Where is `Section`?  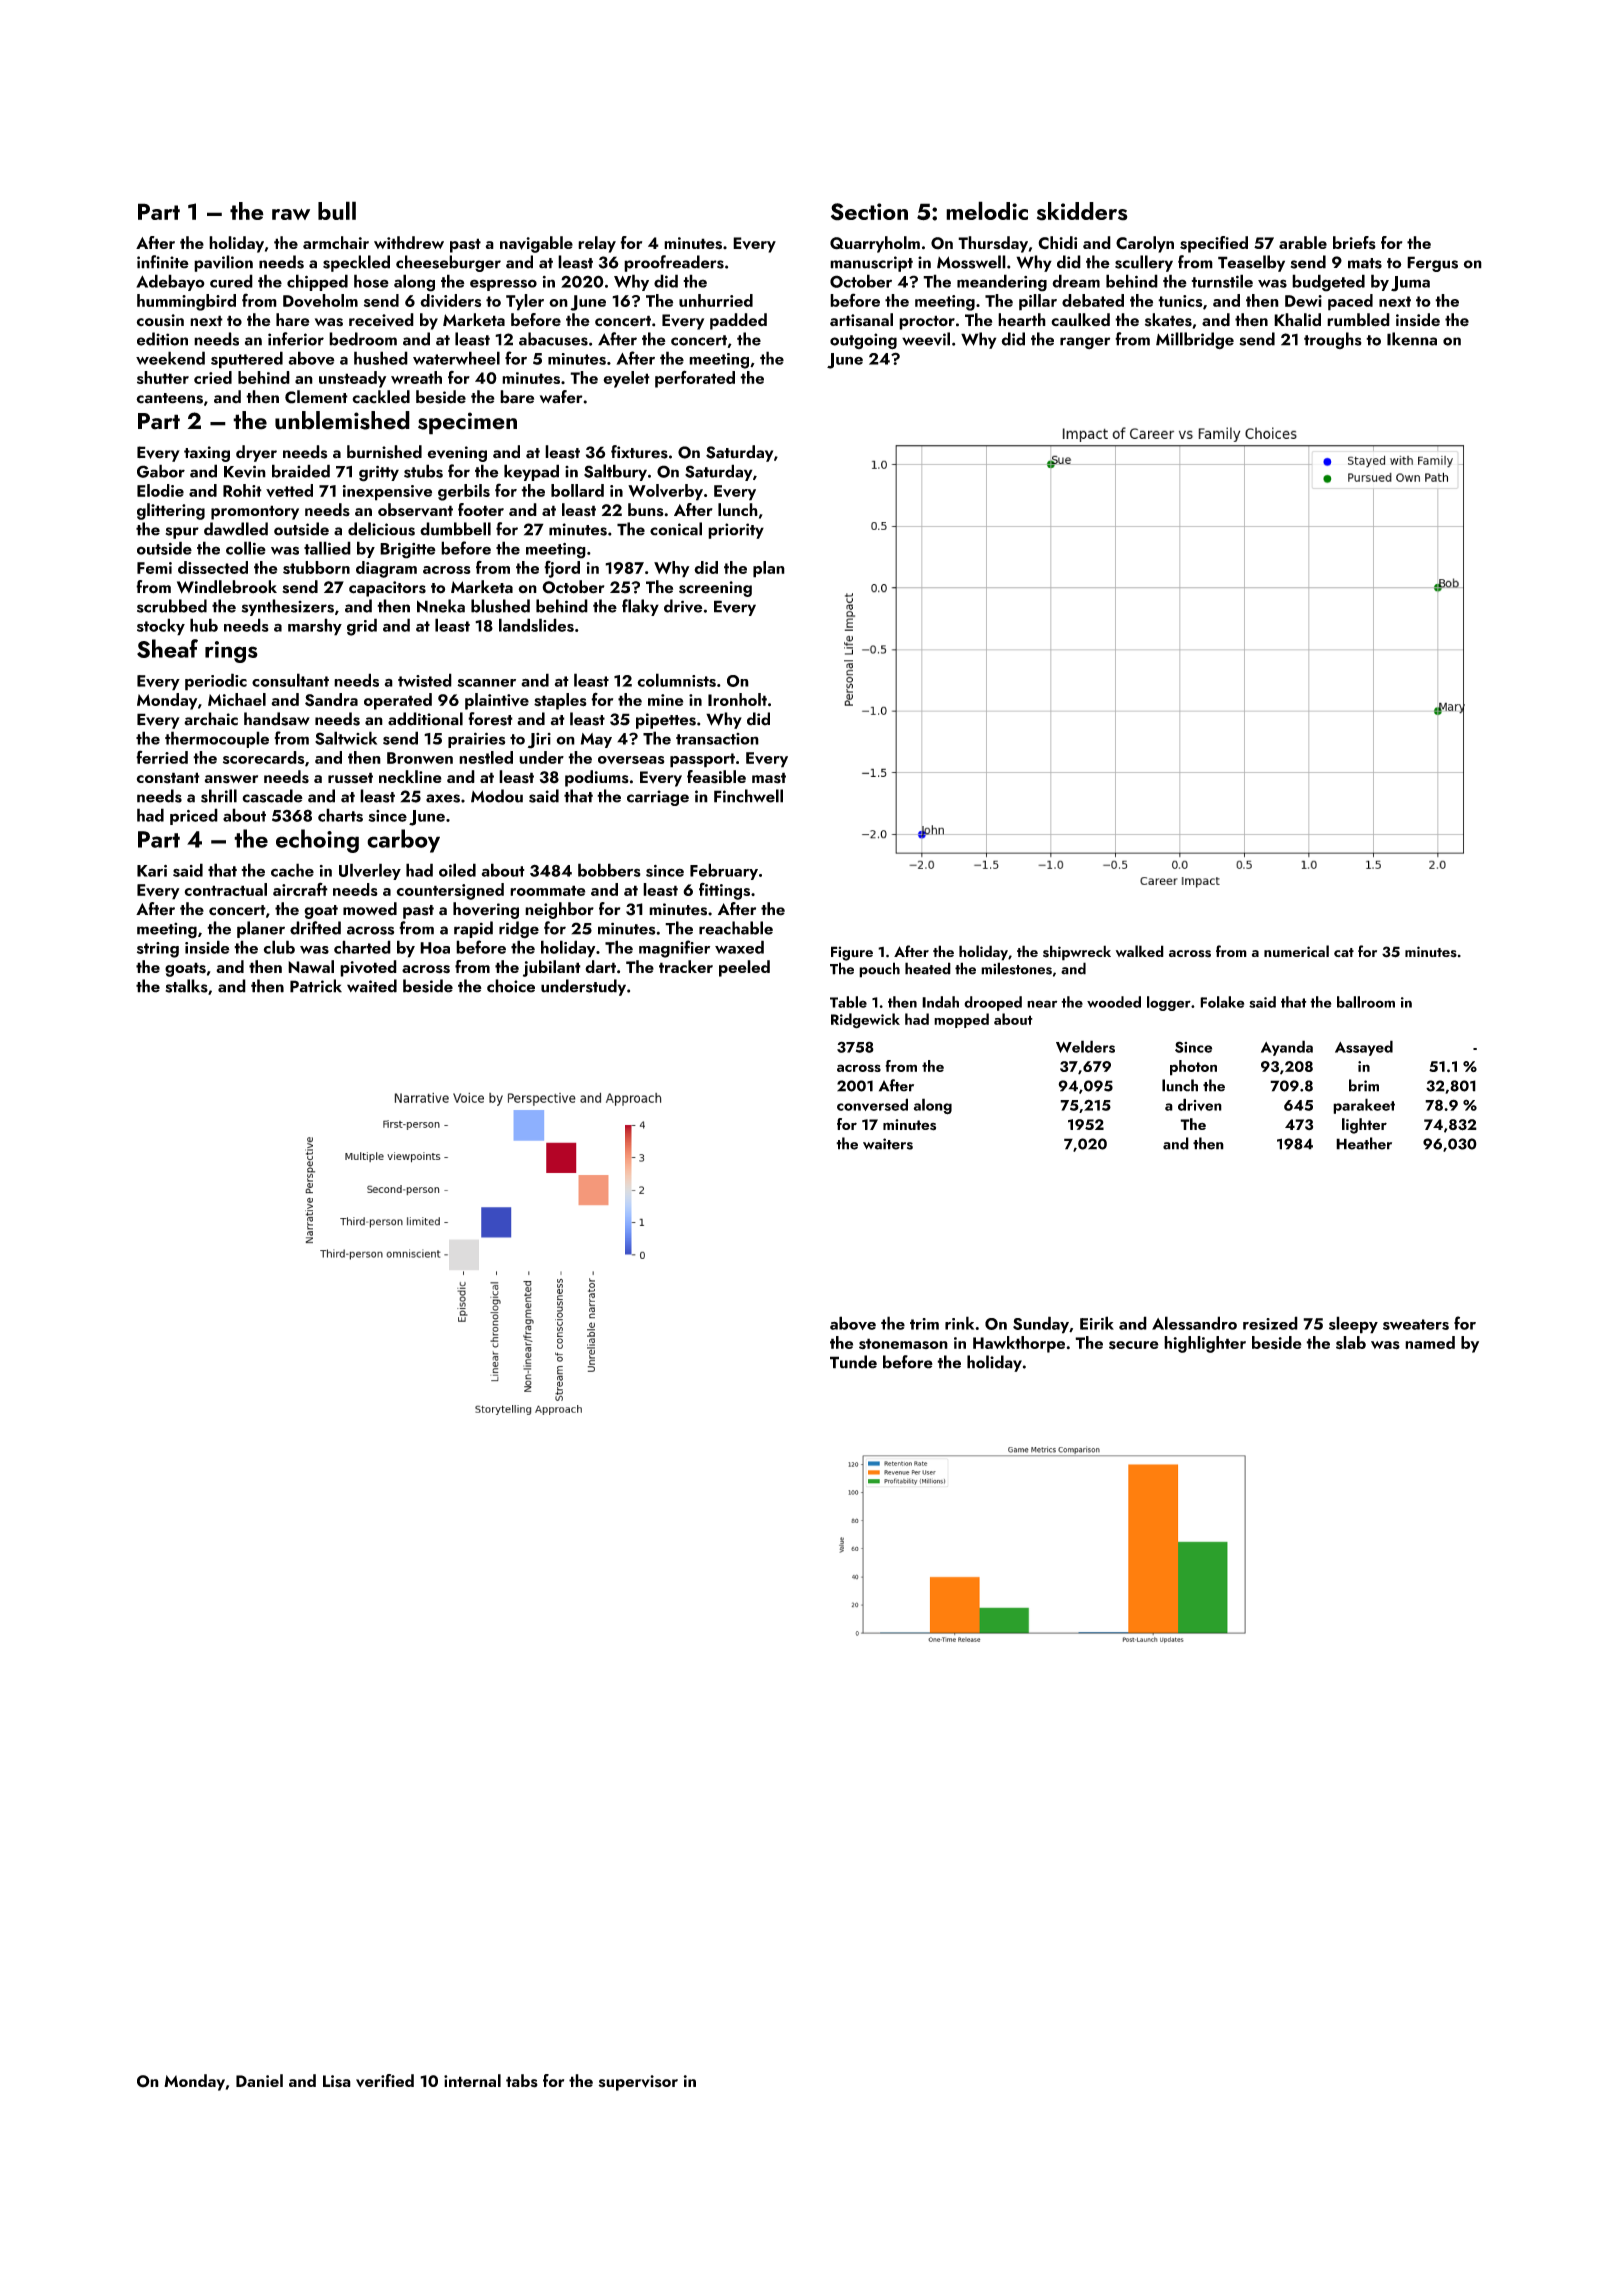 Section is located at coordinates (869, 212).
